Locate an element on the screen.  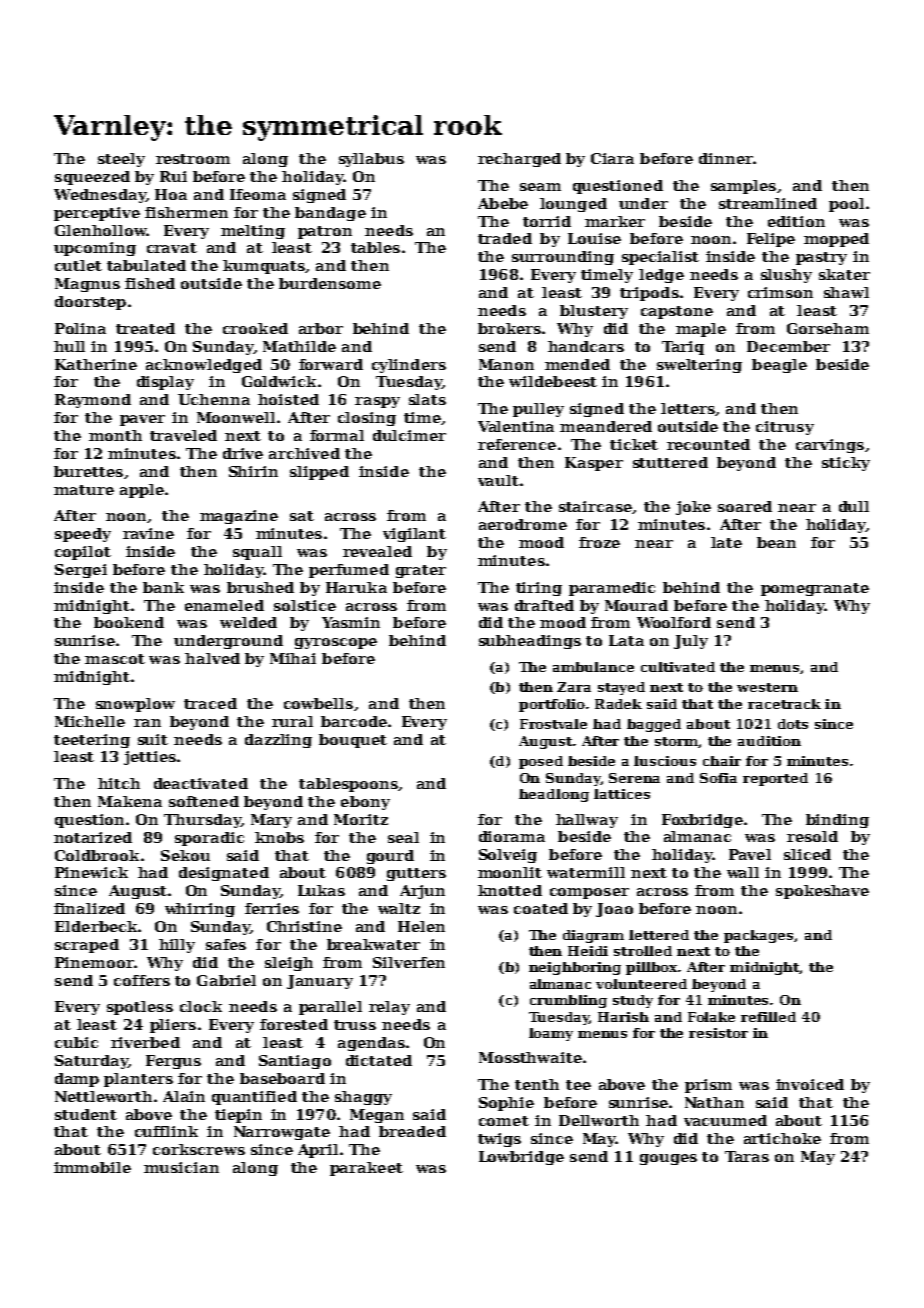
recharged is located at coordinates (519, 160).
